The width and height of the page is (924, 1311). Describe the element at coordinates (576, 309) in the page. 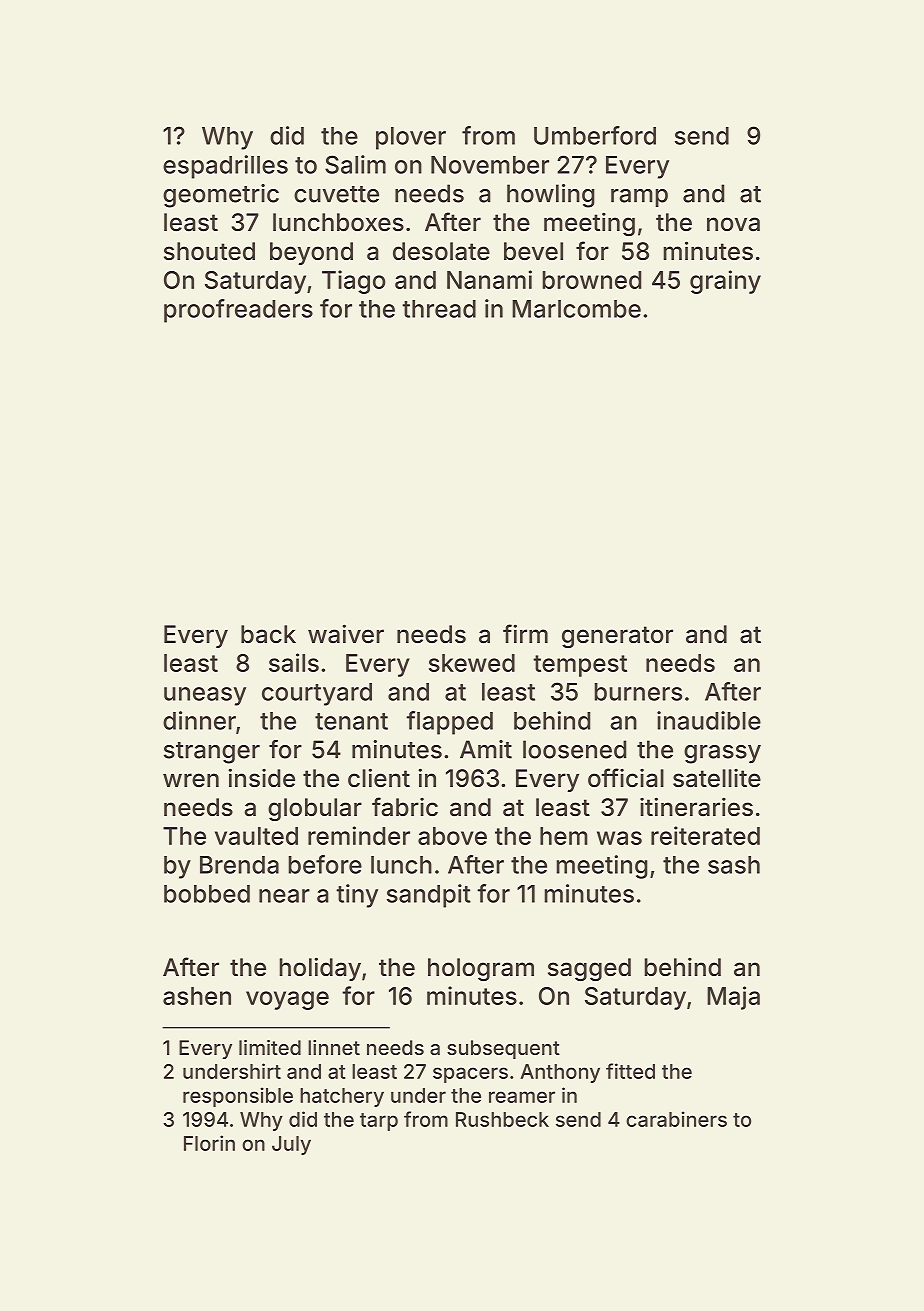

I see `Marlcombe` at that location.
